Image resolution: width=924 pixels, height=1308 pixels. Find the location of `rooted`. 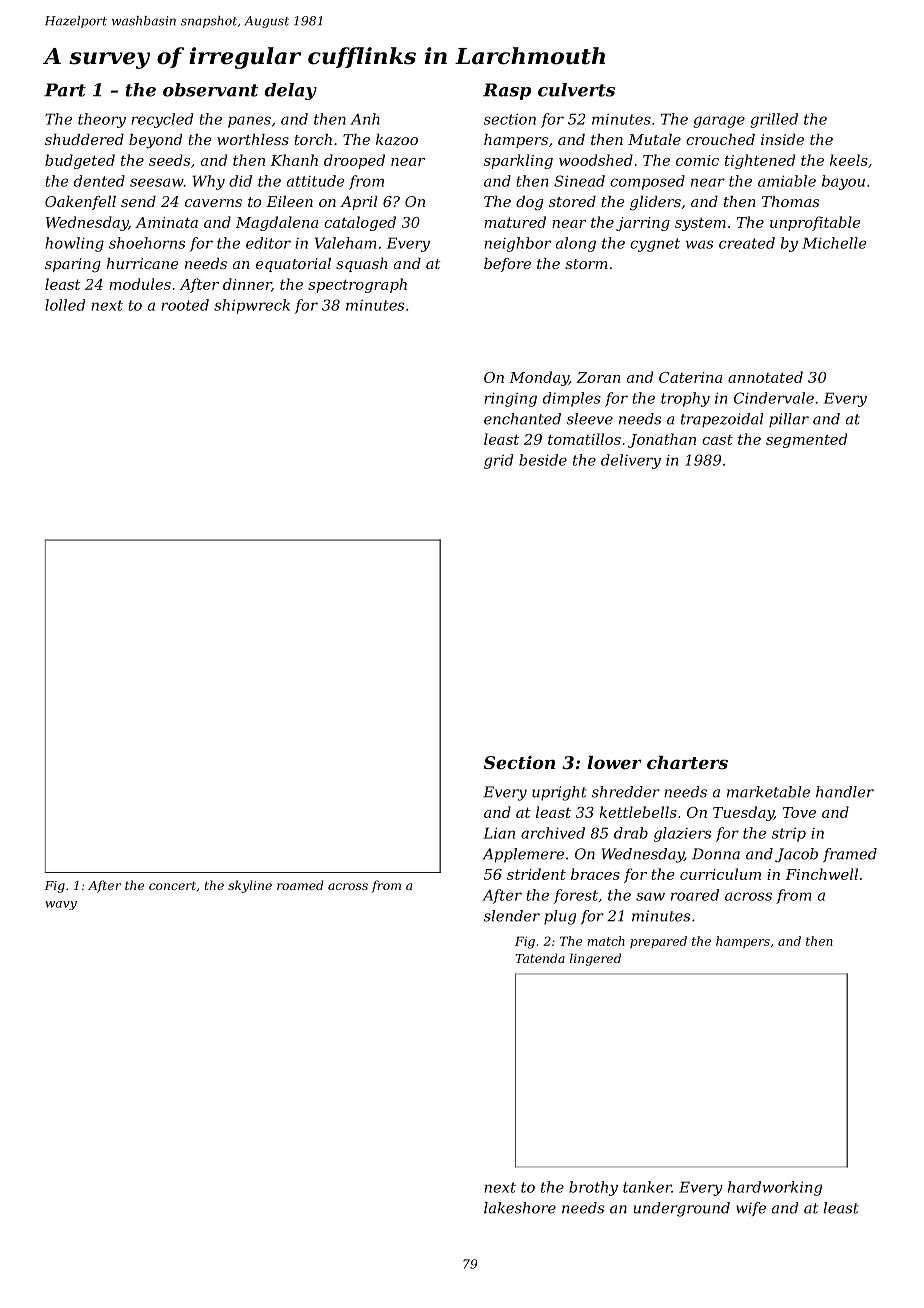

rooted is located at coordinates (185, 305).
